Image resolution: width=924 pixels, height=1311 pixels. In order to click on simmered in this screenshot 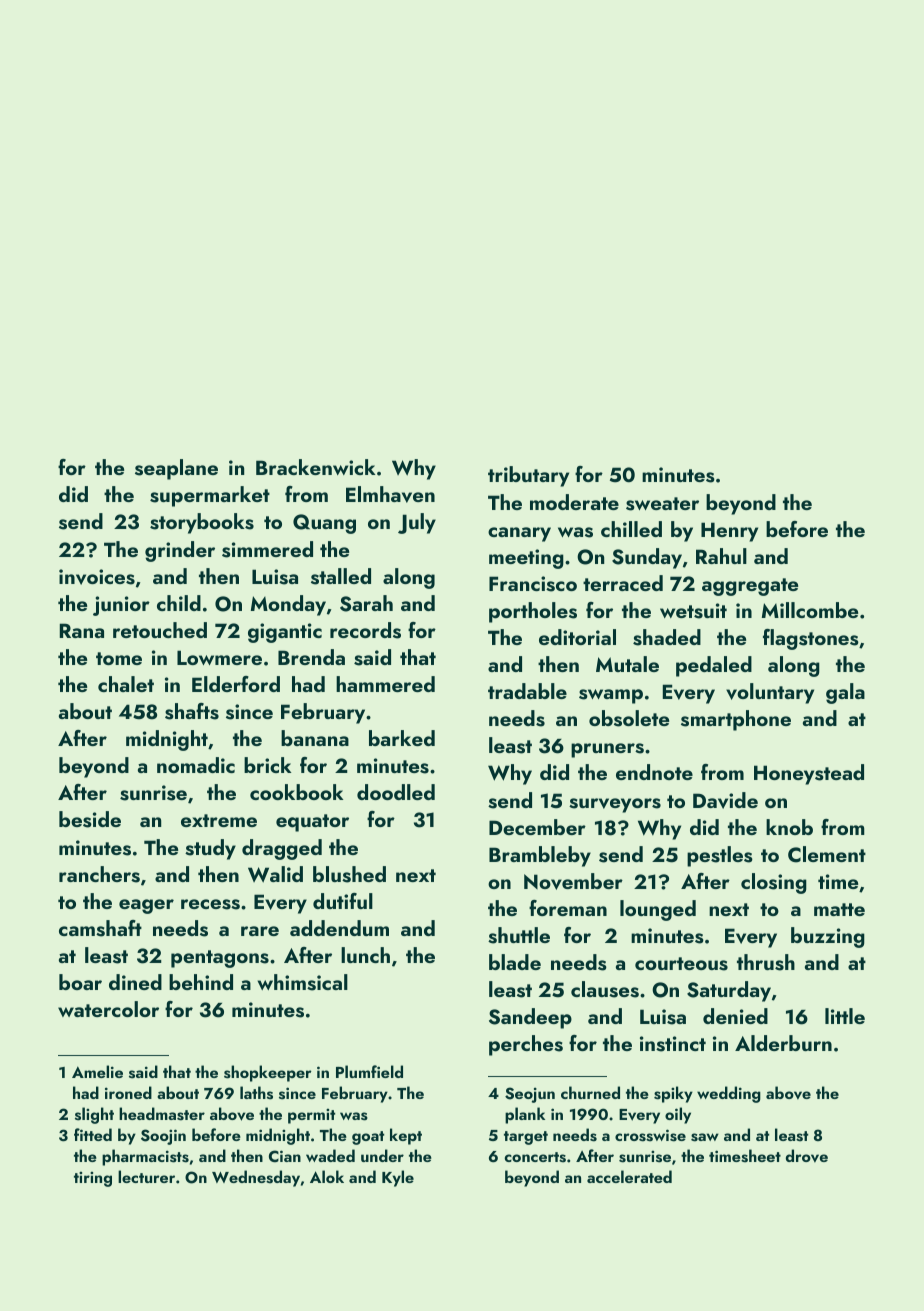, I will do `click(267, 549)`.
